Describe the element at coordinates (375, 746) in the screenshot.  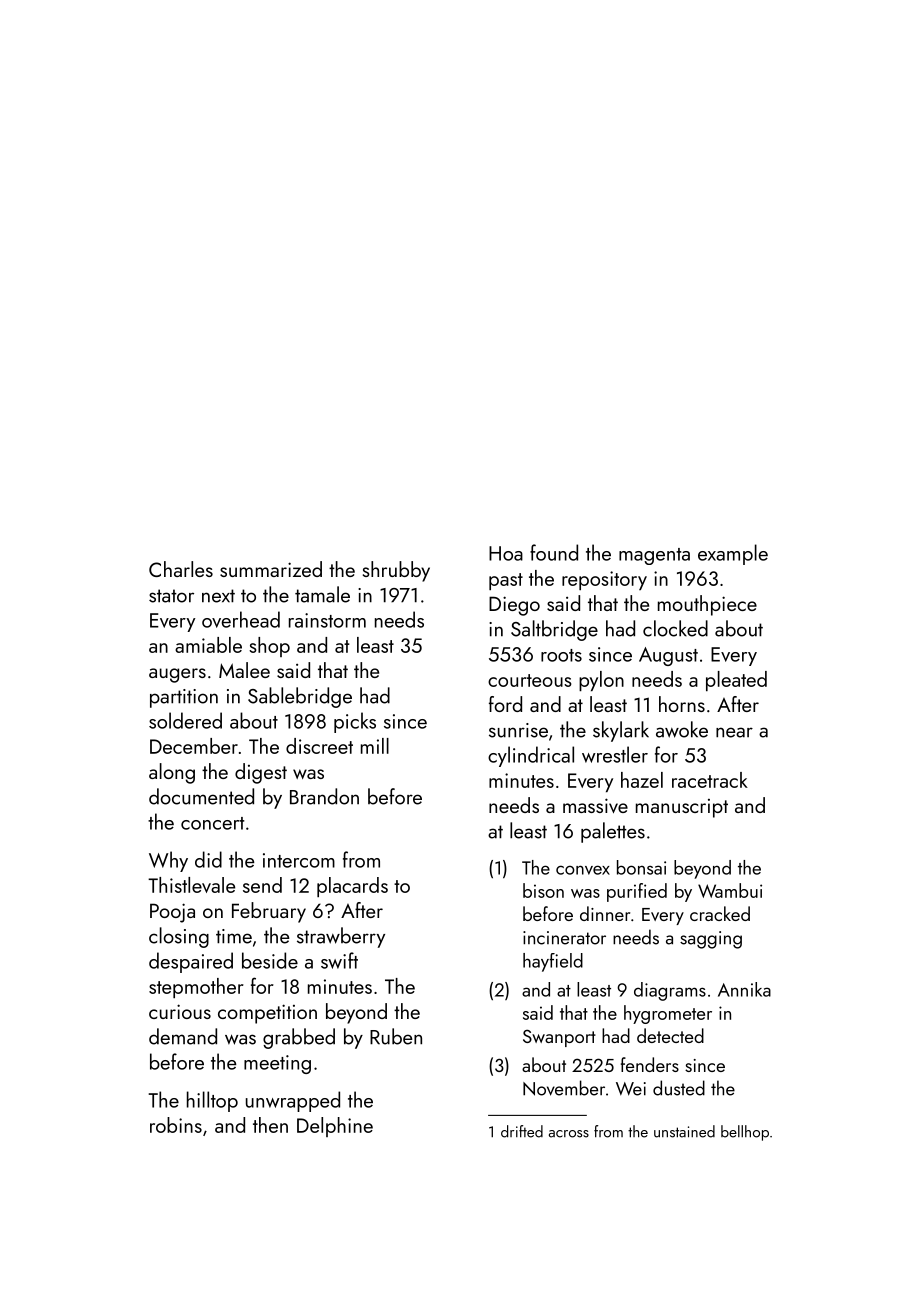
I see `mill` at that location.
